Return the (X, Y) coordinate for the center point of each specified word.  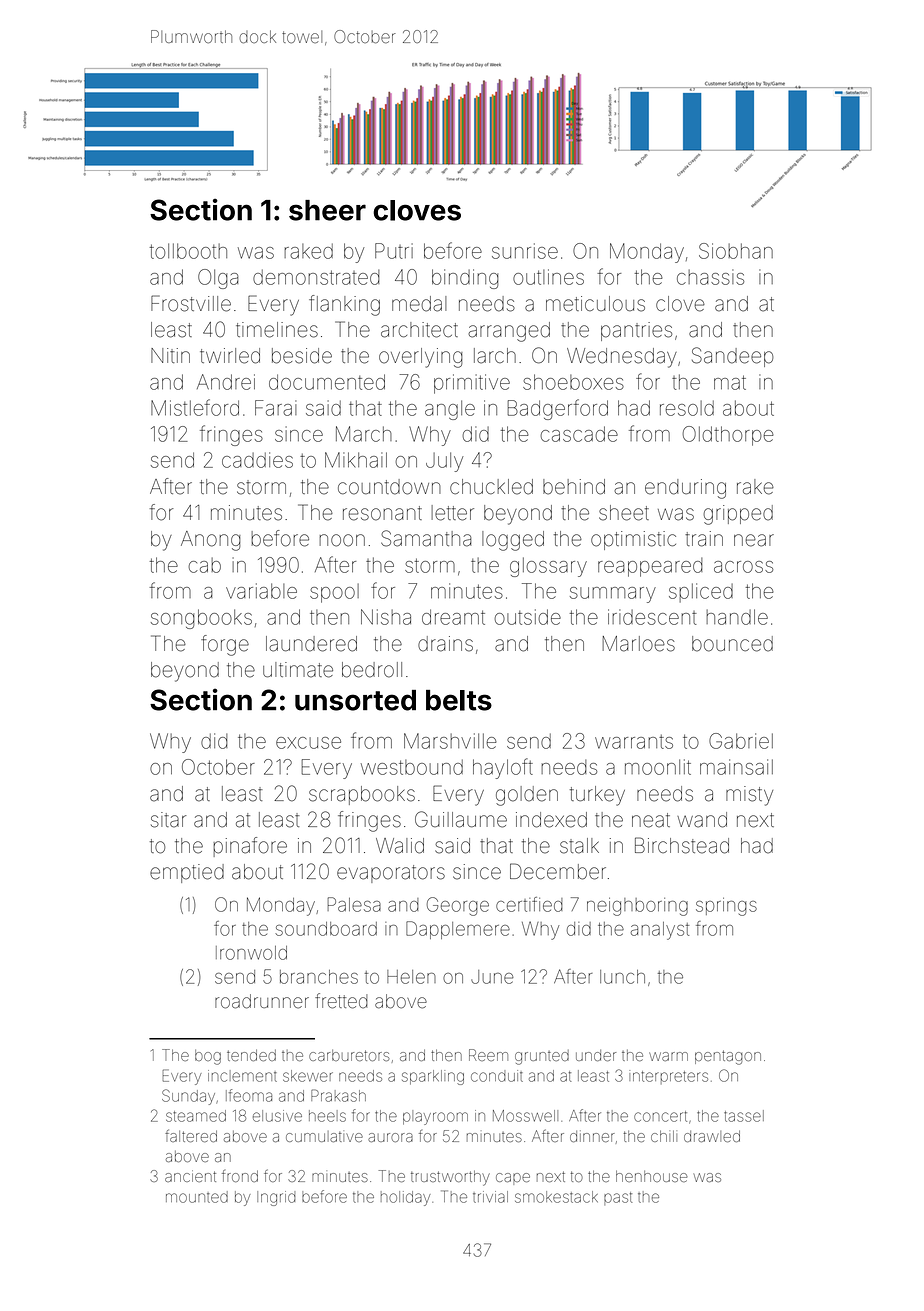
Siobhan (736, 251)
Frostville (191, 303)
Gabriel (741, 741)
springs (726, 907)
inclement (242, 1076)
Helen (411, 977)
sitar (168, 820)
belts (459, 700)
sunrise (525, 251)
